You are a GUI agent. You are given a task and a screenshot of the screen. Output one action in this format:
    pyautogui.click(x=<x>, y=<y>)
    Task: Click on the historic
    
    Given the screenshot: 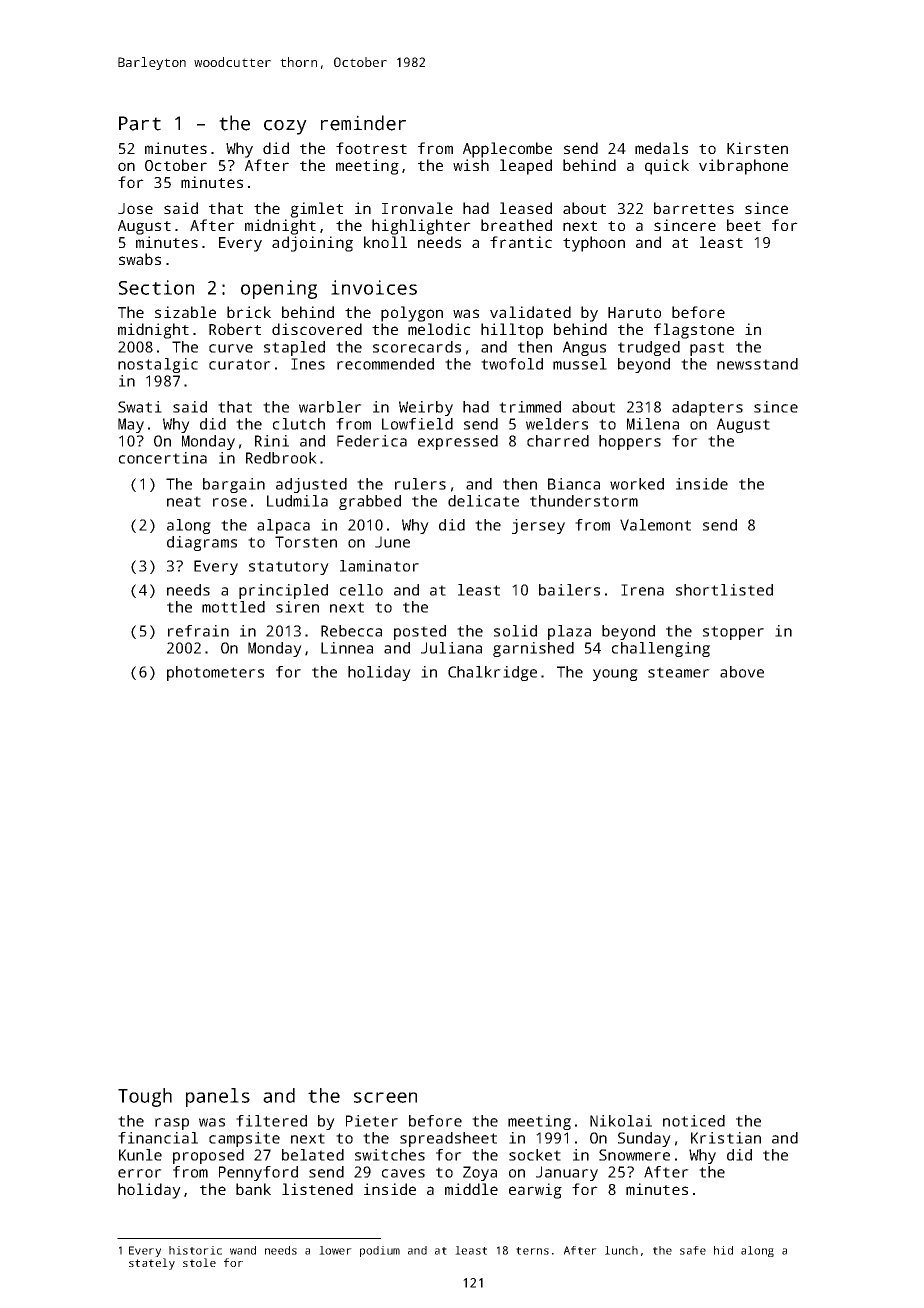 What is the action you would take?
    pyautogui.click(x=195, y=1250)
